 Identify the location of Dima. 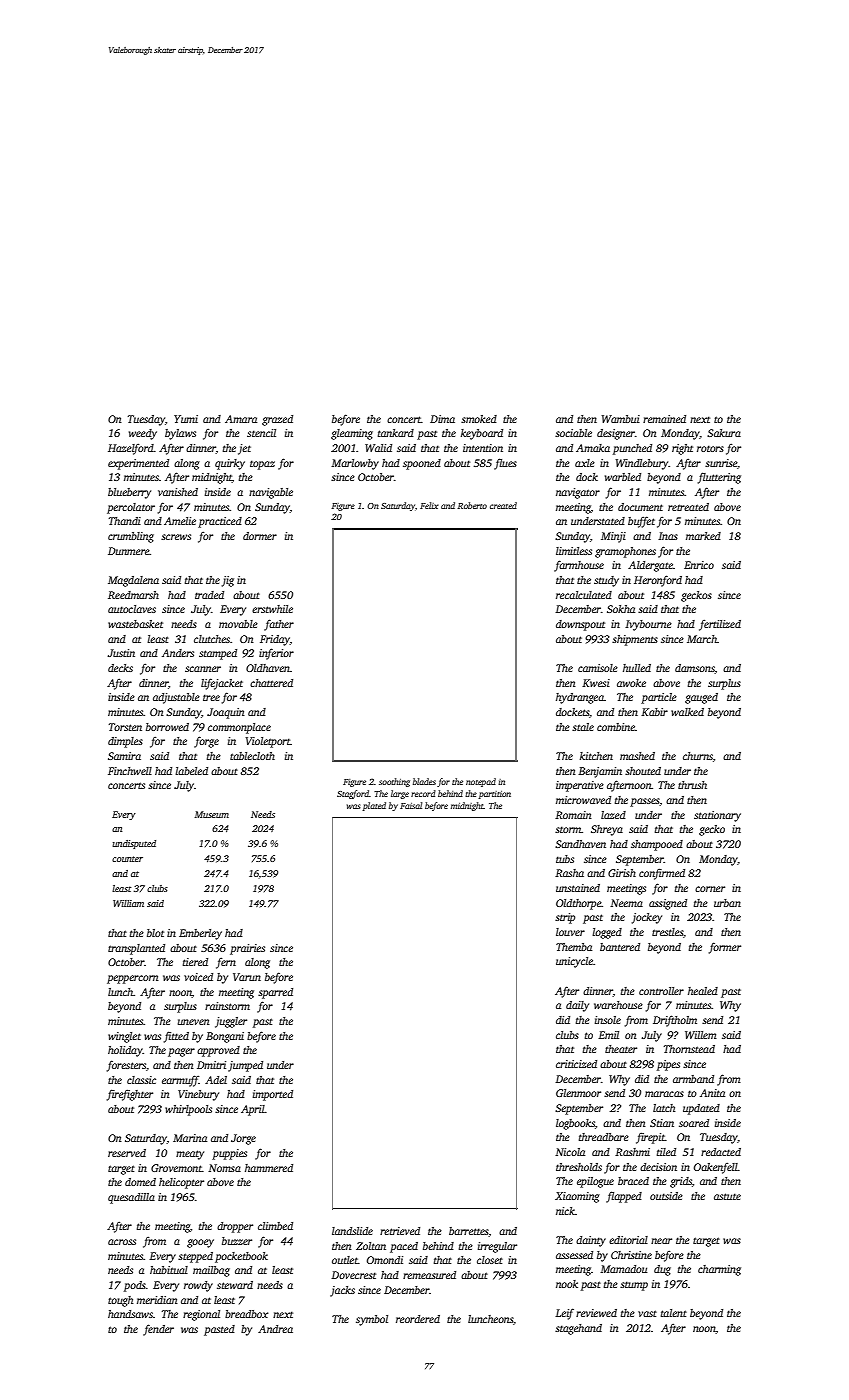
(442, 419).
